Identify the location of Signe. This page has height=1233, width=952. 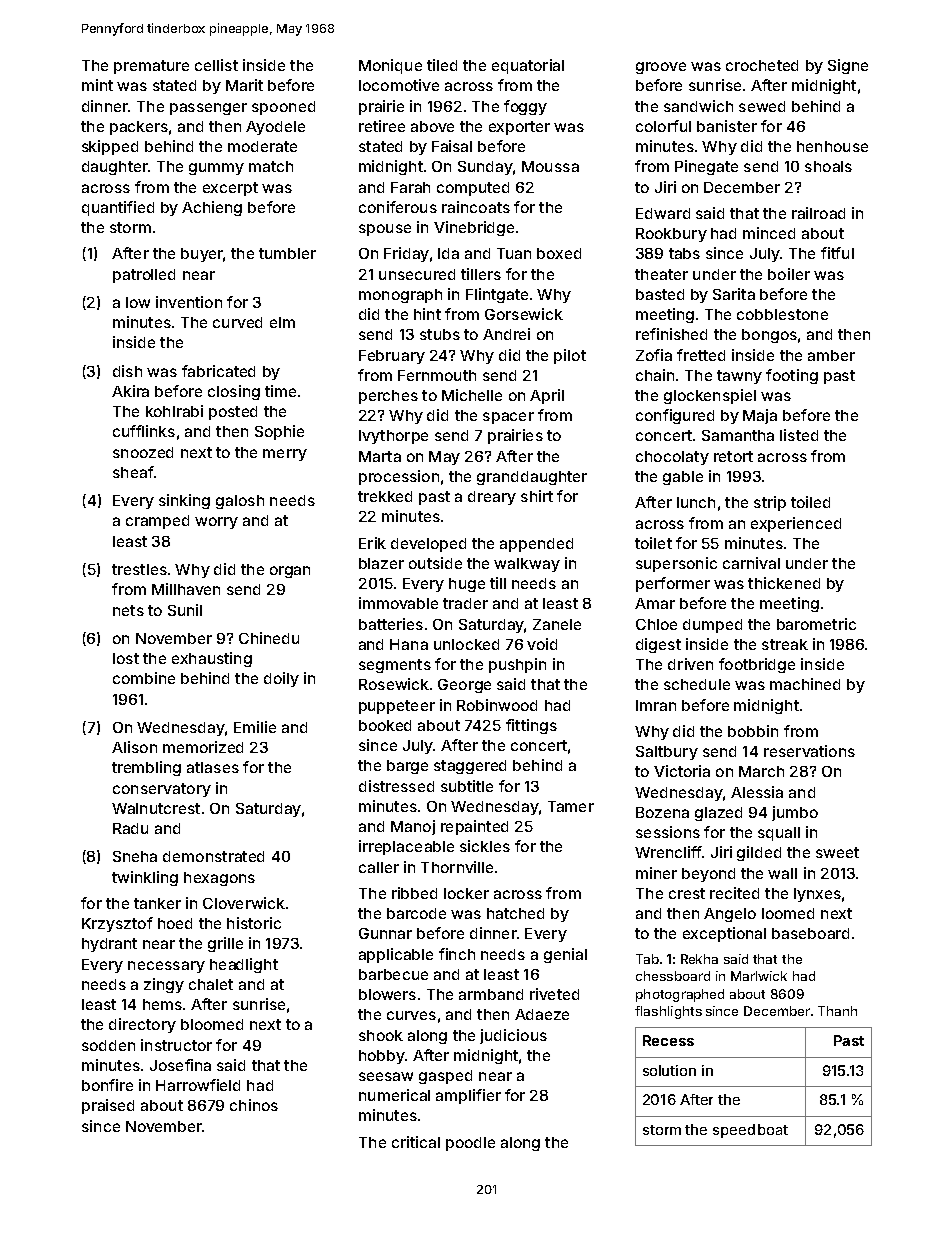
(848, 66).
